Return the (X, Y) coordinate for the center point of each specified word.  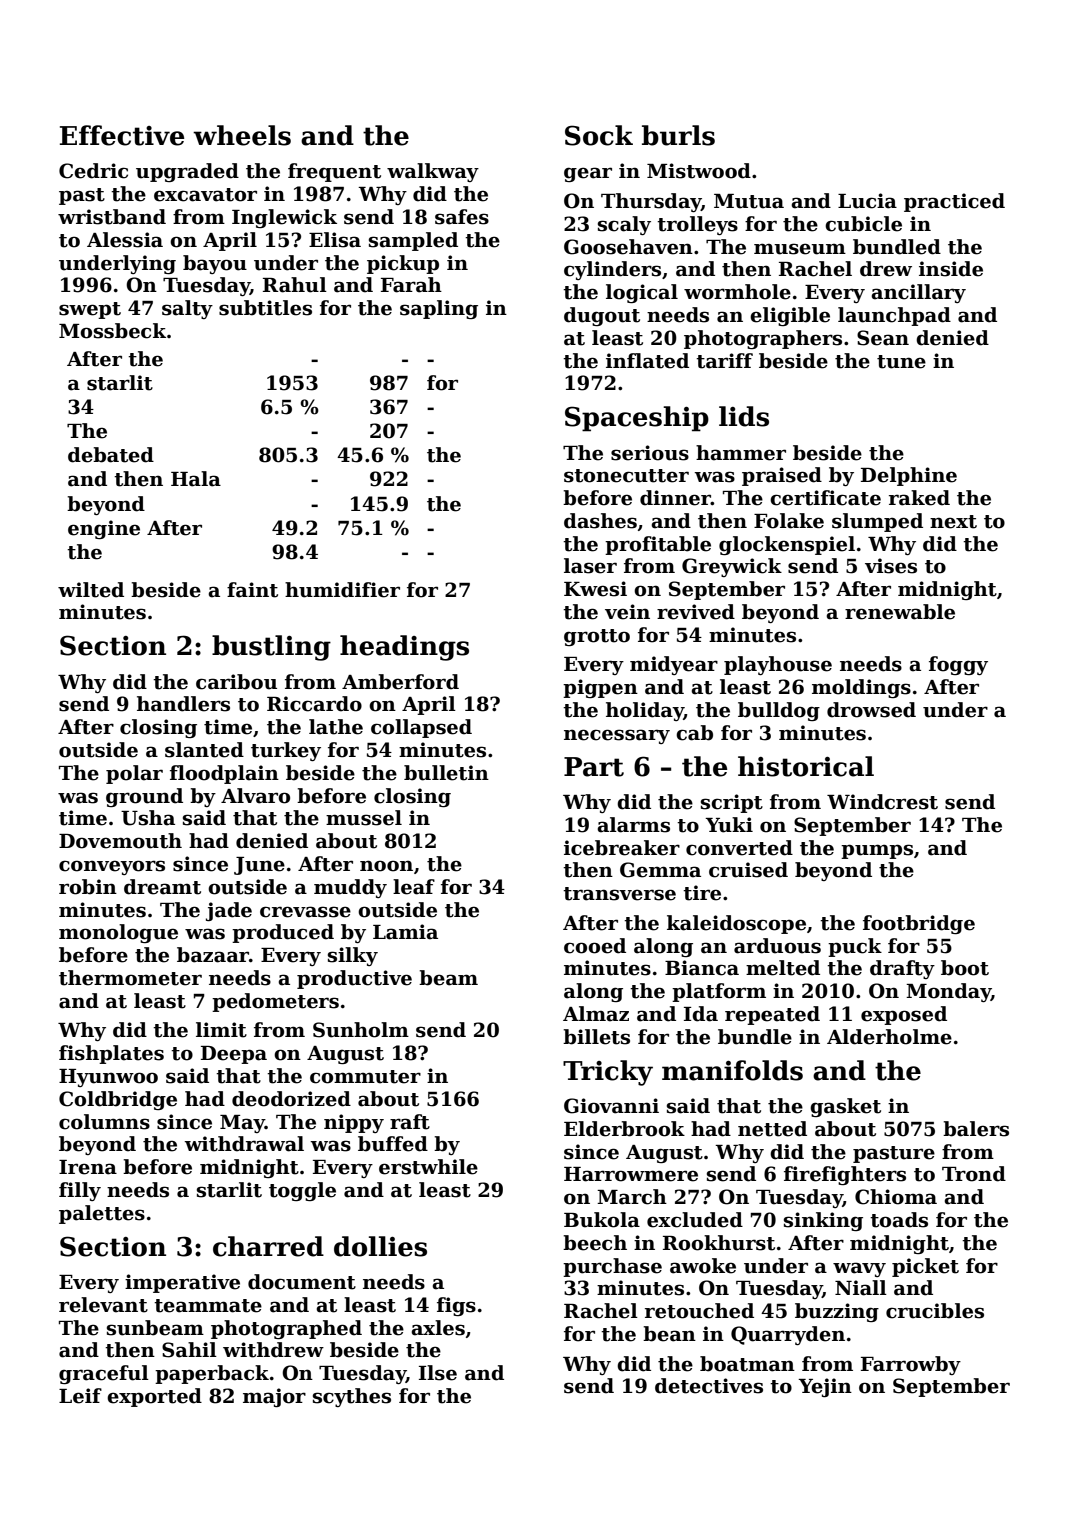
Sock (599, 135)
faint (252, 590)
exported (154, 1397)
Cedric (93, 171)
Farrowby (911, 1365)
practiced (954, 202)
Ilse (438, 1373)
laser (590, 566)
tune (901, 362)
